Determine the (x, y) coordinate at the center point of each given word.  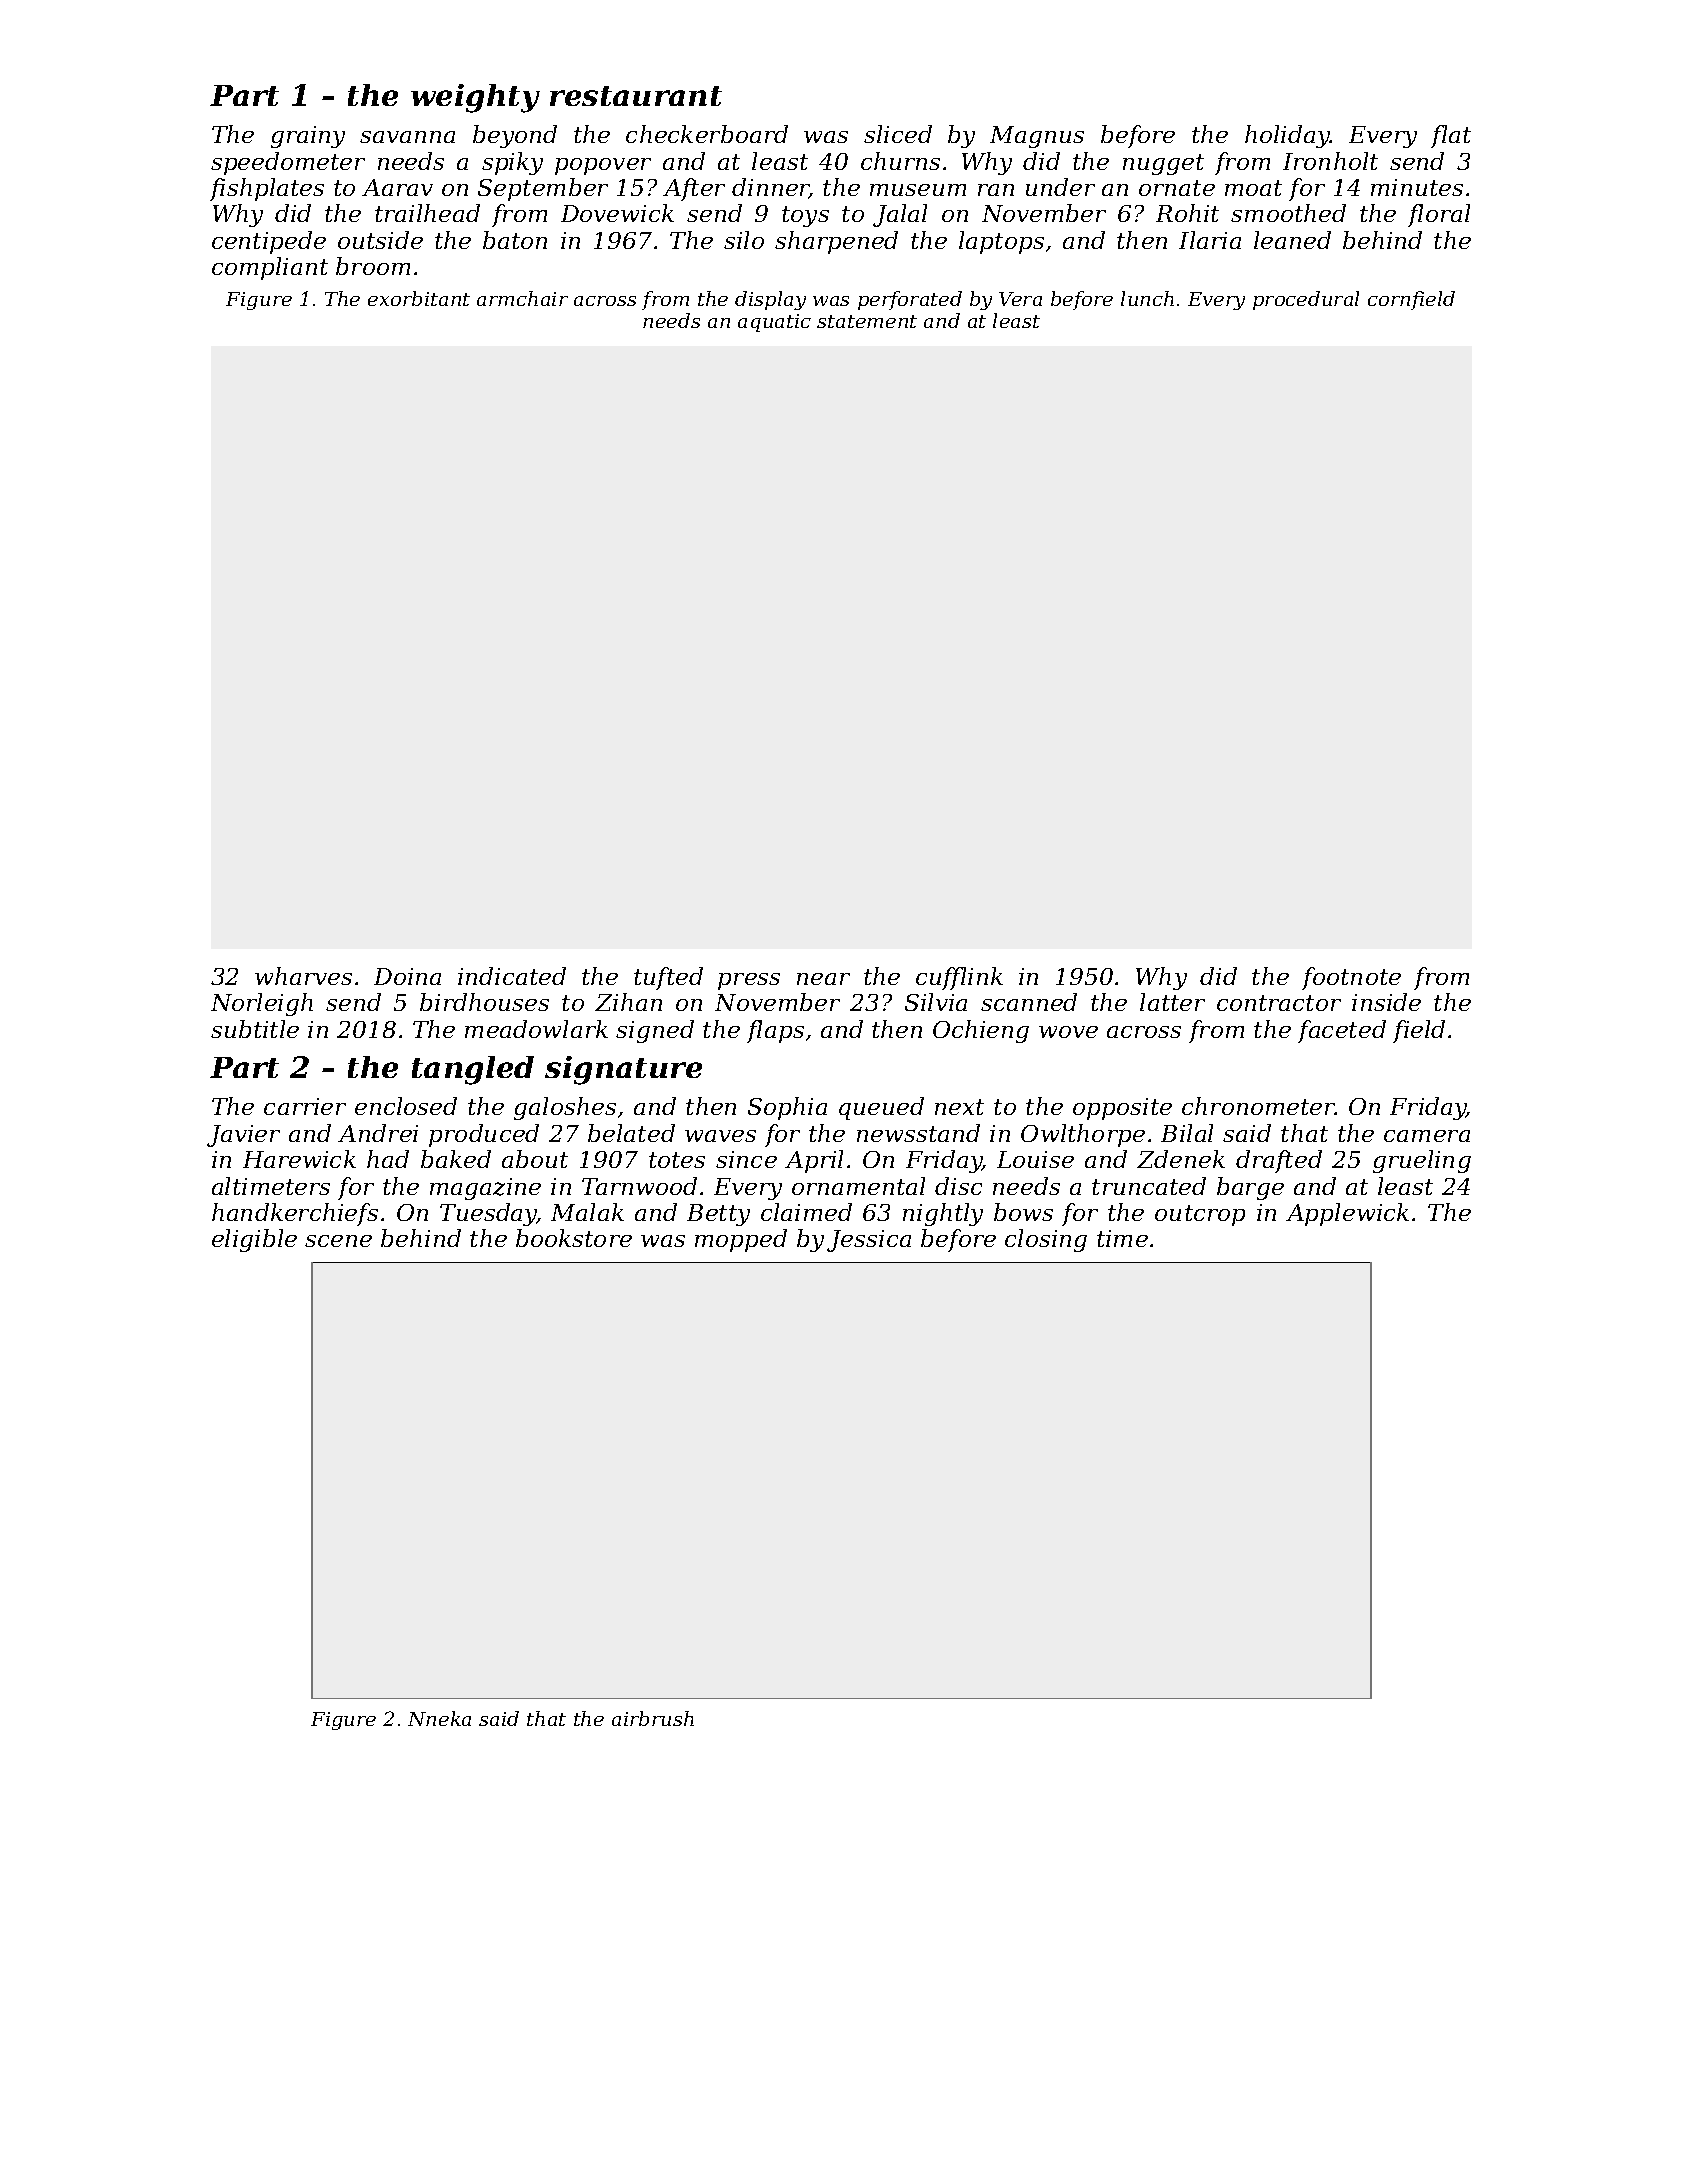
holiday (1287, 136)
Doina (407, 976)
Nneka (439, 1718)
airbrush (653, 1718)
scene (338, 1241)
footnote (1351, 978)
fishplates (267, 189)
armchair (522, 298)
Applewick (1347, 1214)
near (823, 979)
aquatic (774, 323)
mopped (741, 1240)
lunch (1147, 298)
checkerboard (707, 134)
